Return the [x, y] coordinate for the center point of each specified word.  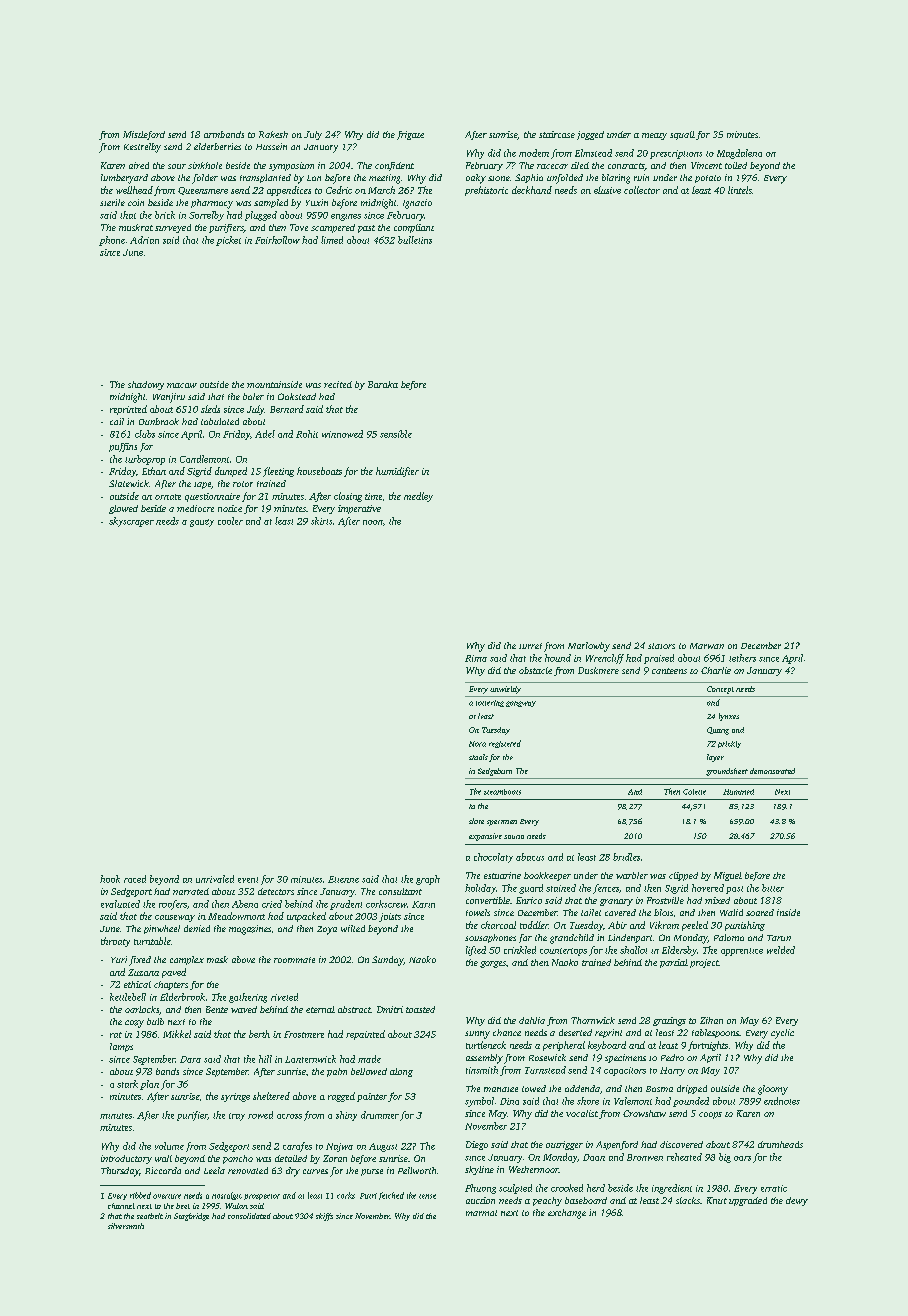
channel [121, 1206]
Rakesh [273, 134]
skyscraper [131, 522]
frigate [410, 135]
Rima [476, 658]
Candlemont [204, 459]
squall [682, 135]
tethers [742, 658]
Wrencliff [605, 659]
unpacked [306, 917]
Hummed [738, 792]
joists [390, 917]
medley [418, 497]
